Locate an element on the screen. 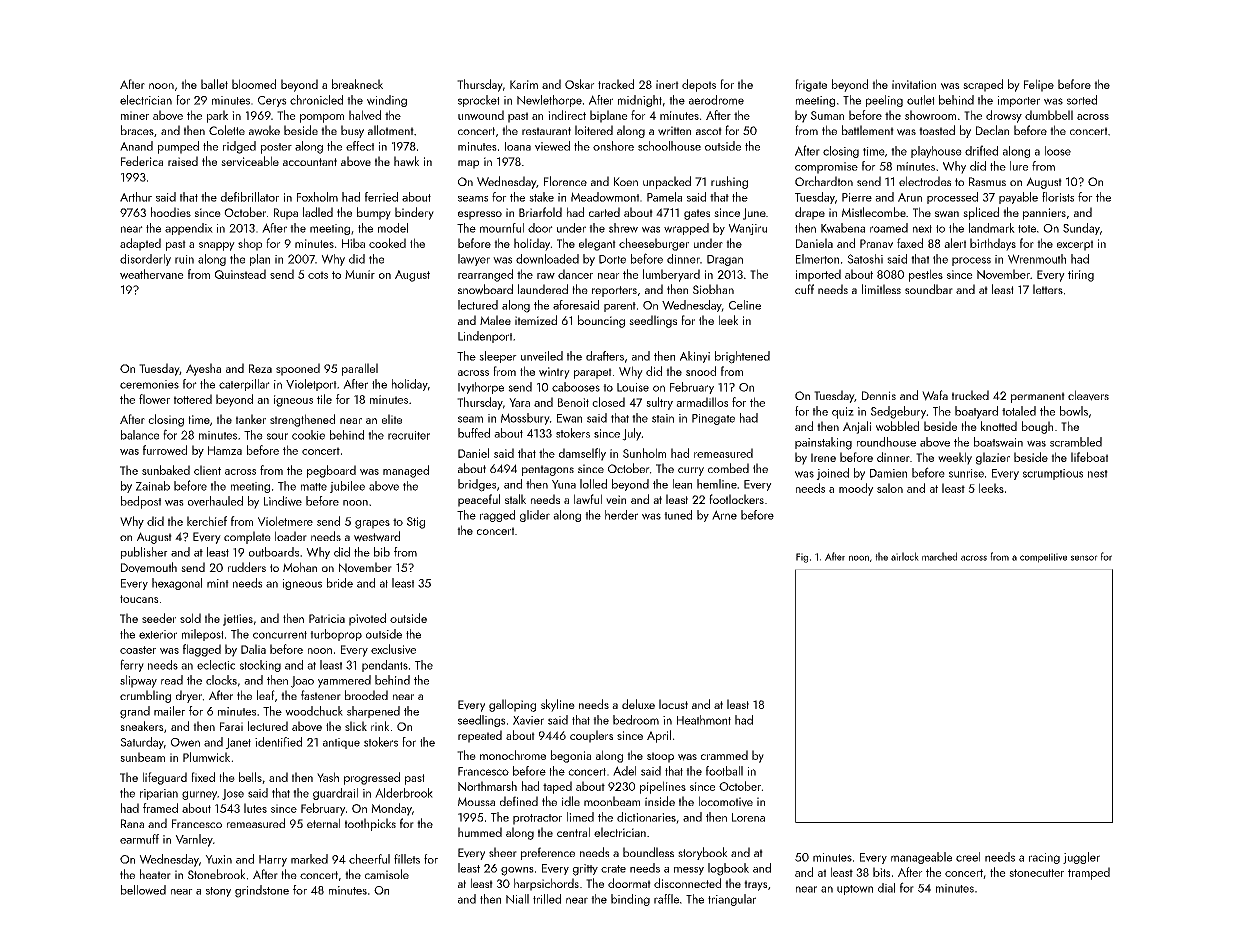 This screenshot has width=1233, height=952. ballet is located at coordinates (214, 84).
